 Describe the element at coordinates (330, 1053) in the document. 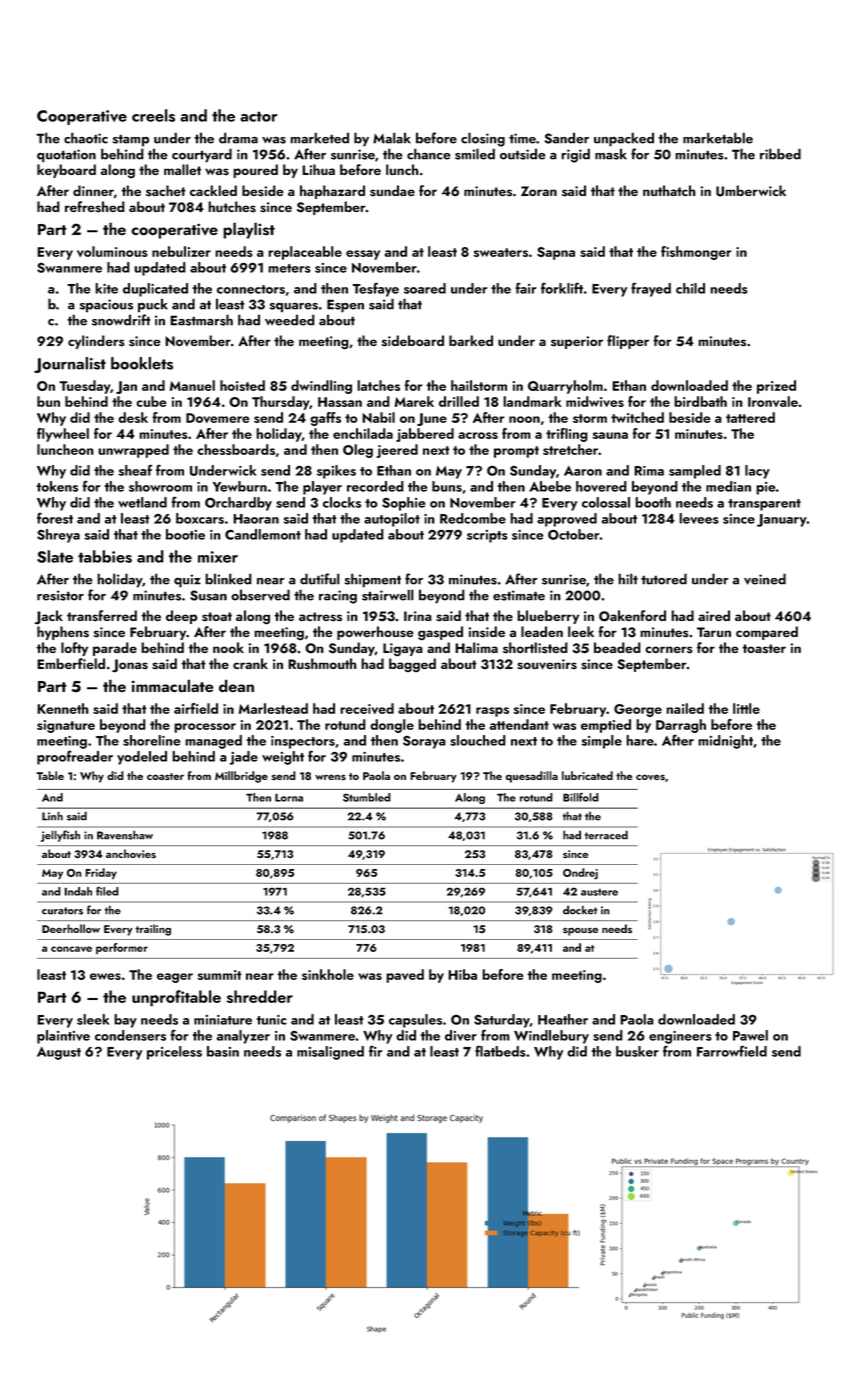

I see `misaligned` at that location.
